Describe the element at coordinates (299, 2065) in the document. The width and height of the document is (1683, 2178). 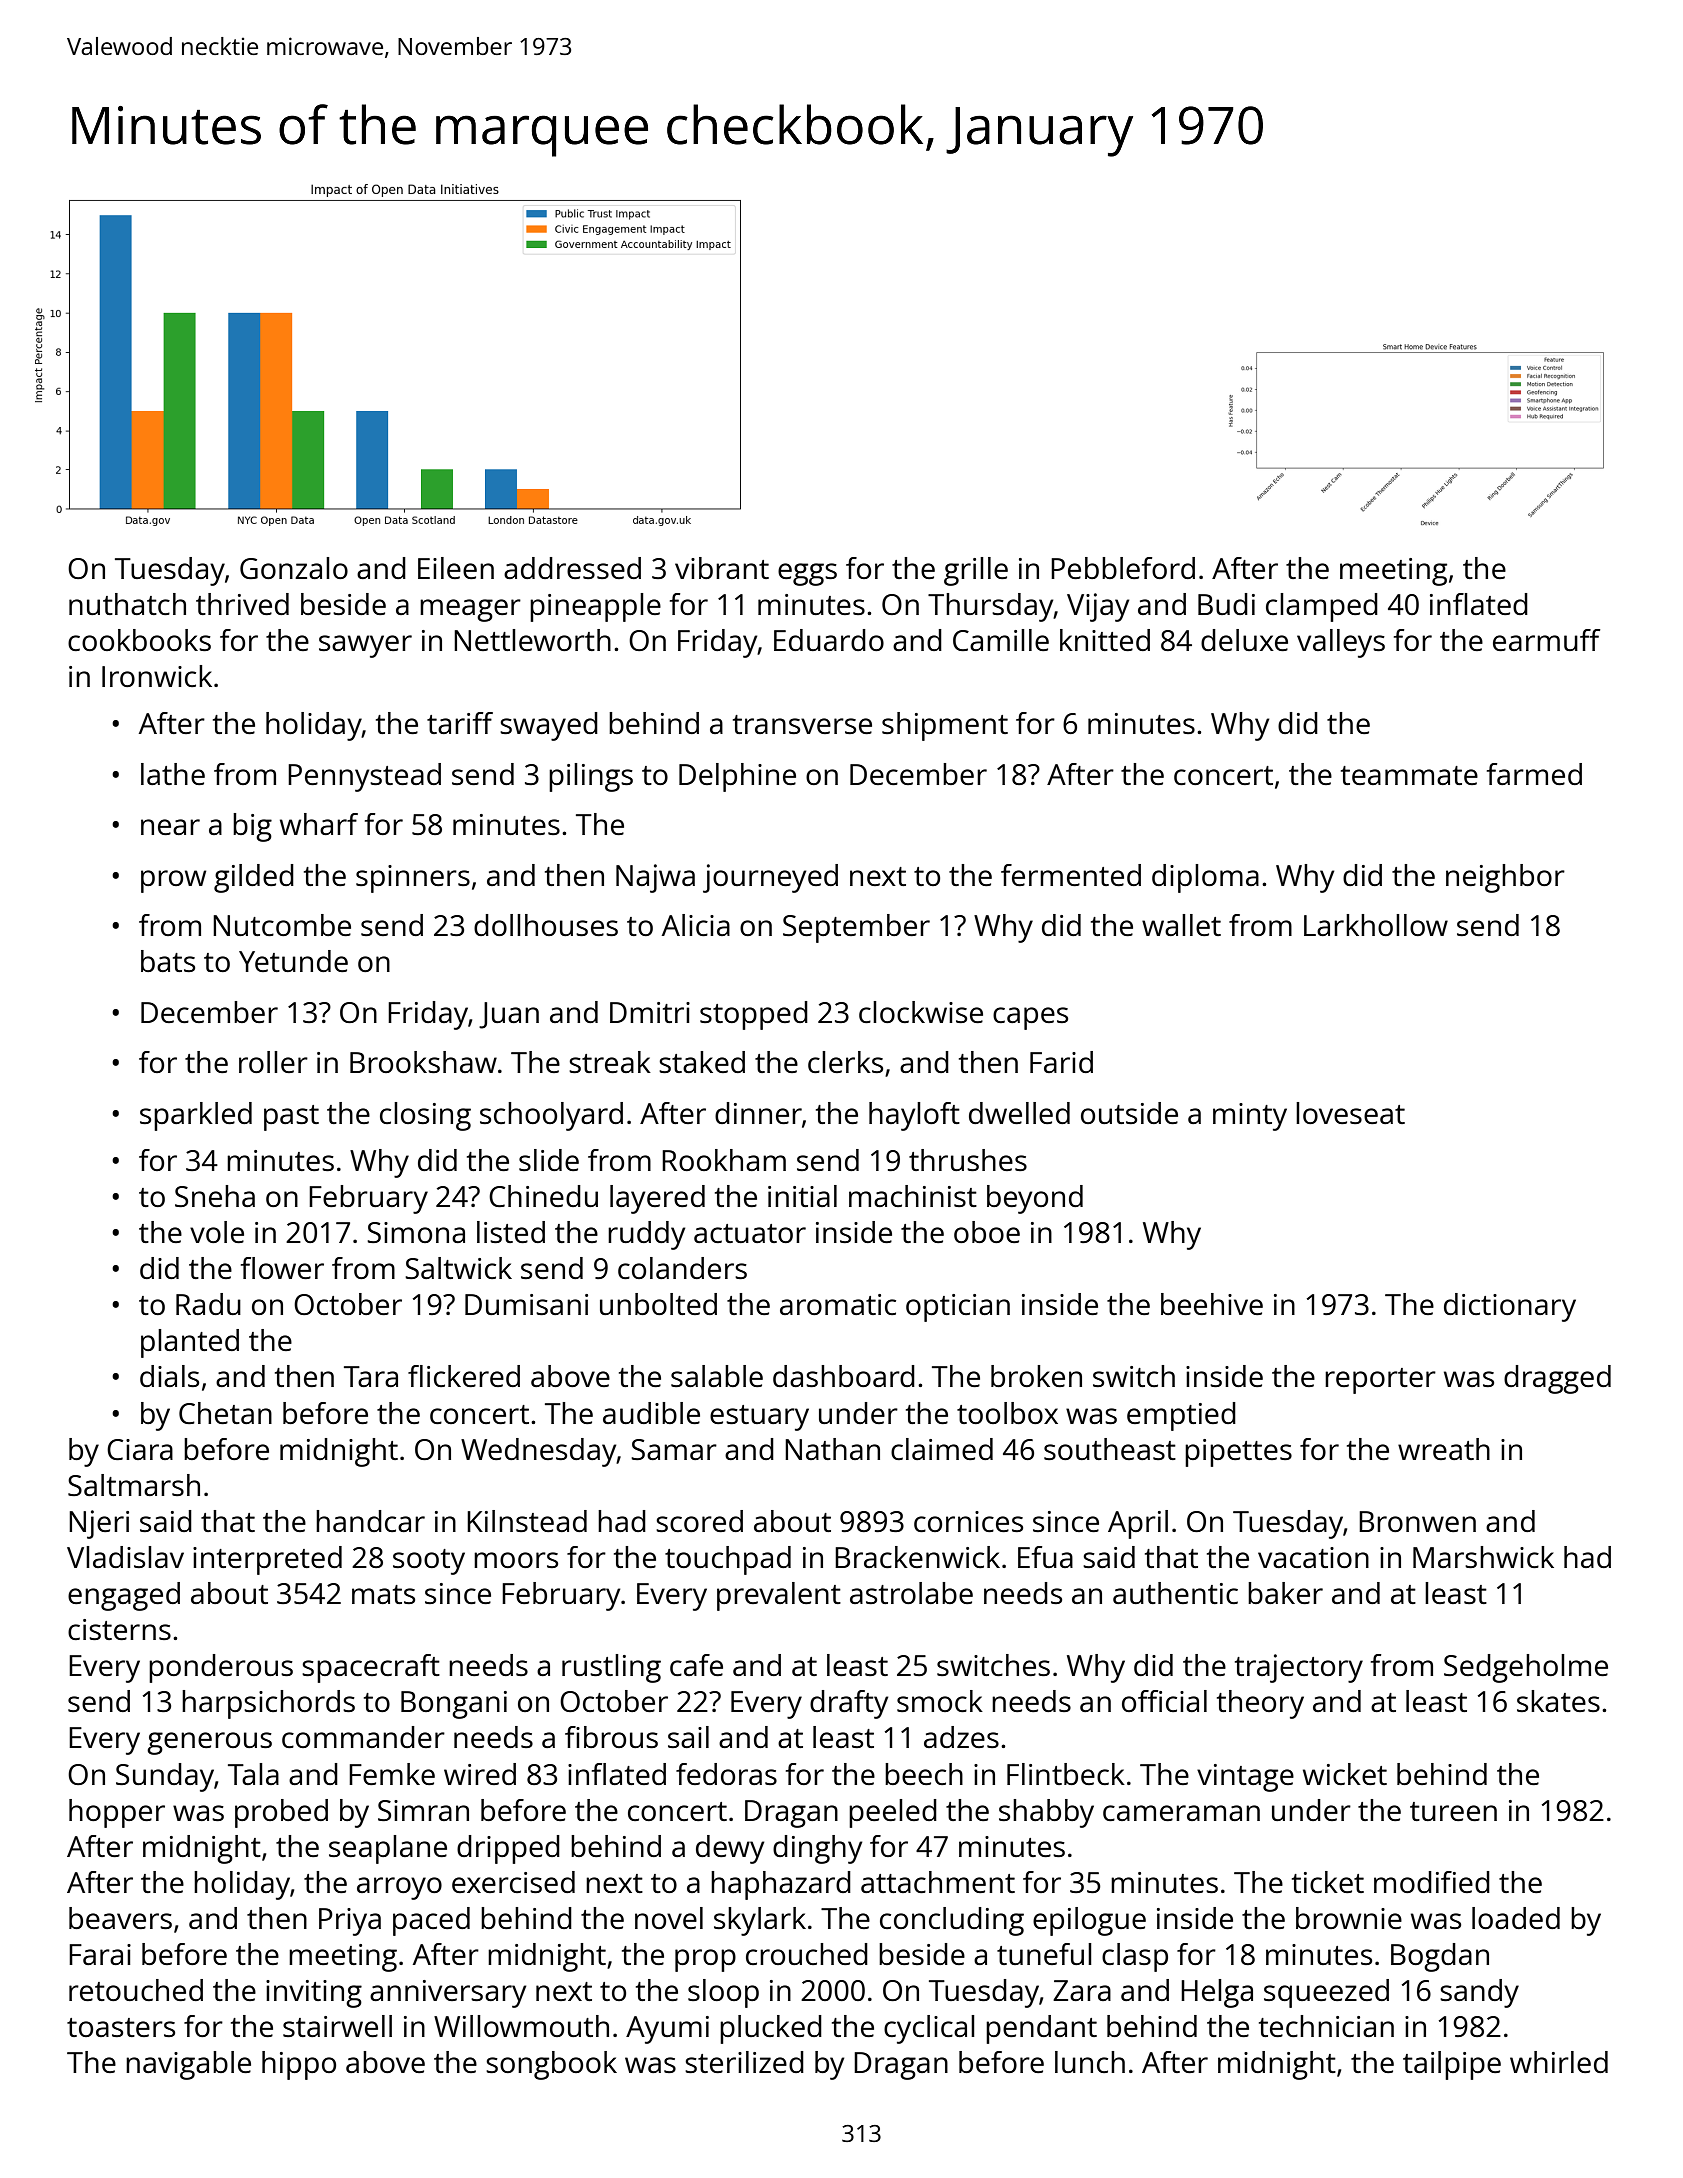
I see `hippo` at that location.
